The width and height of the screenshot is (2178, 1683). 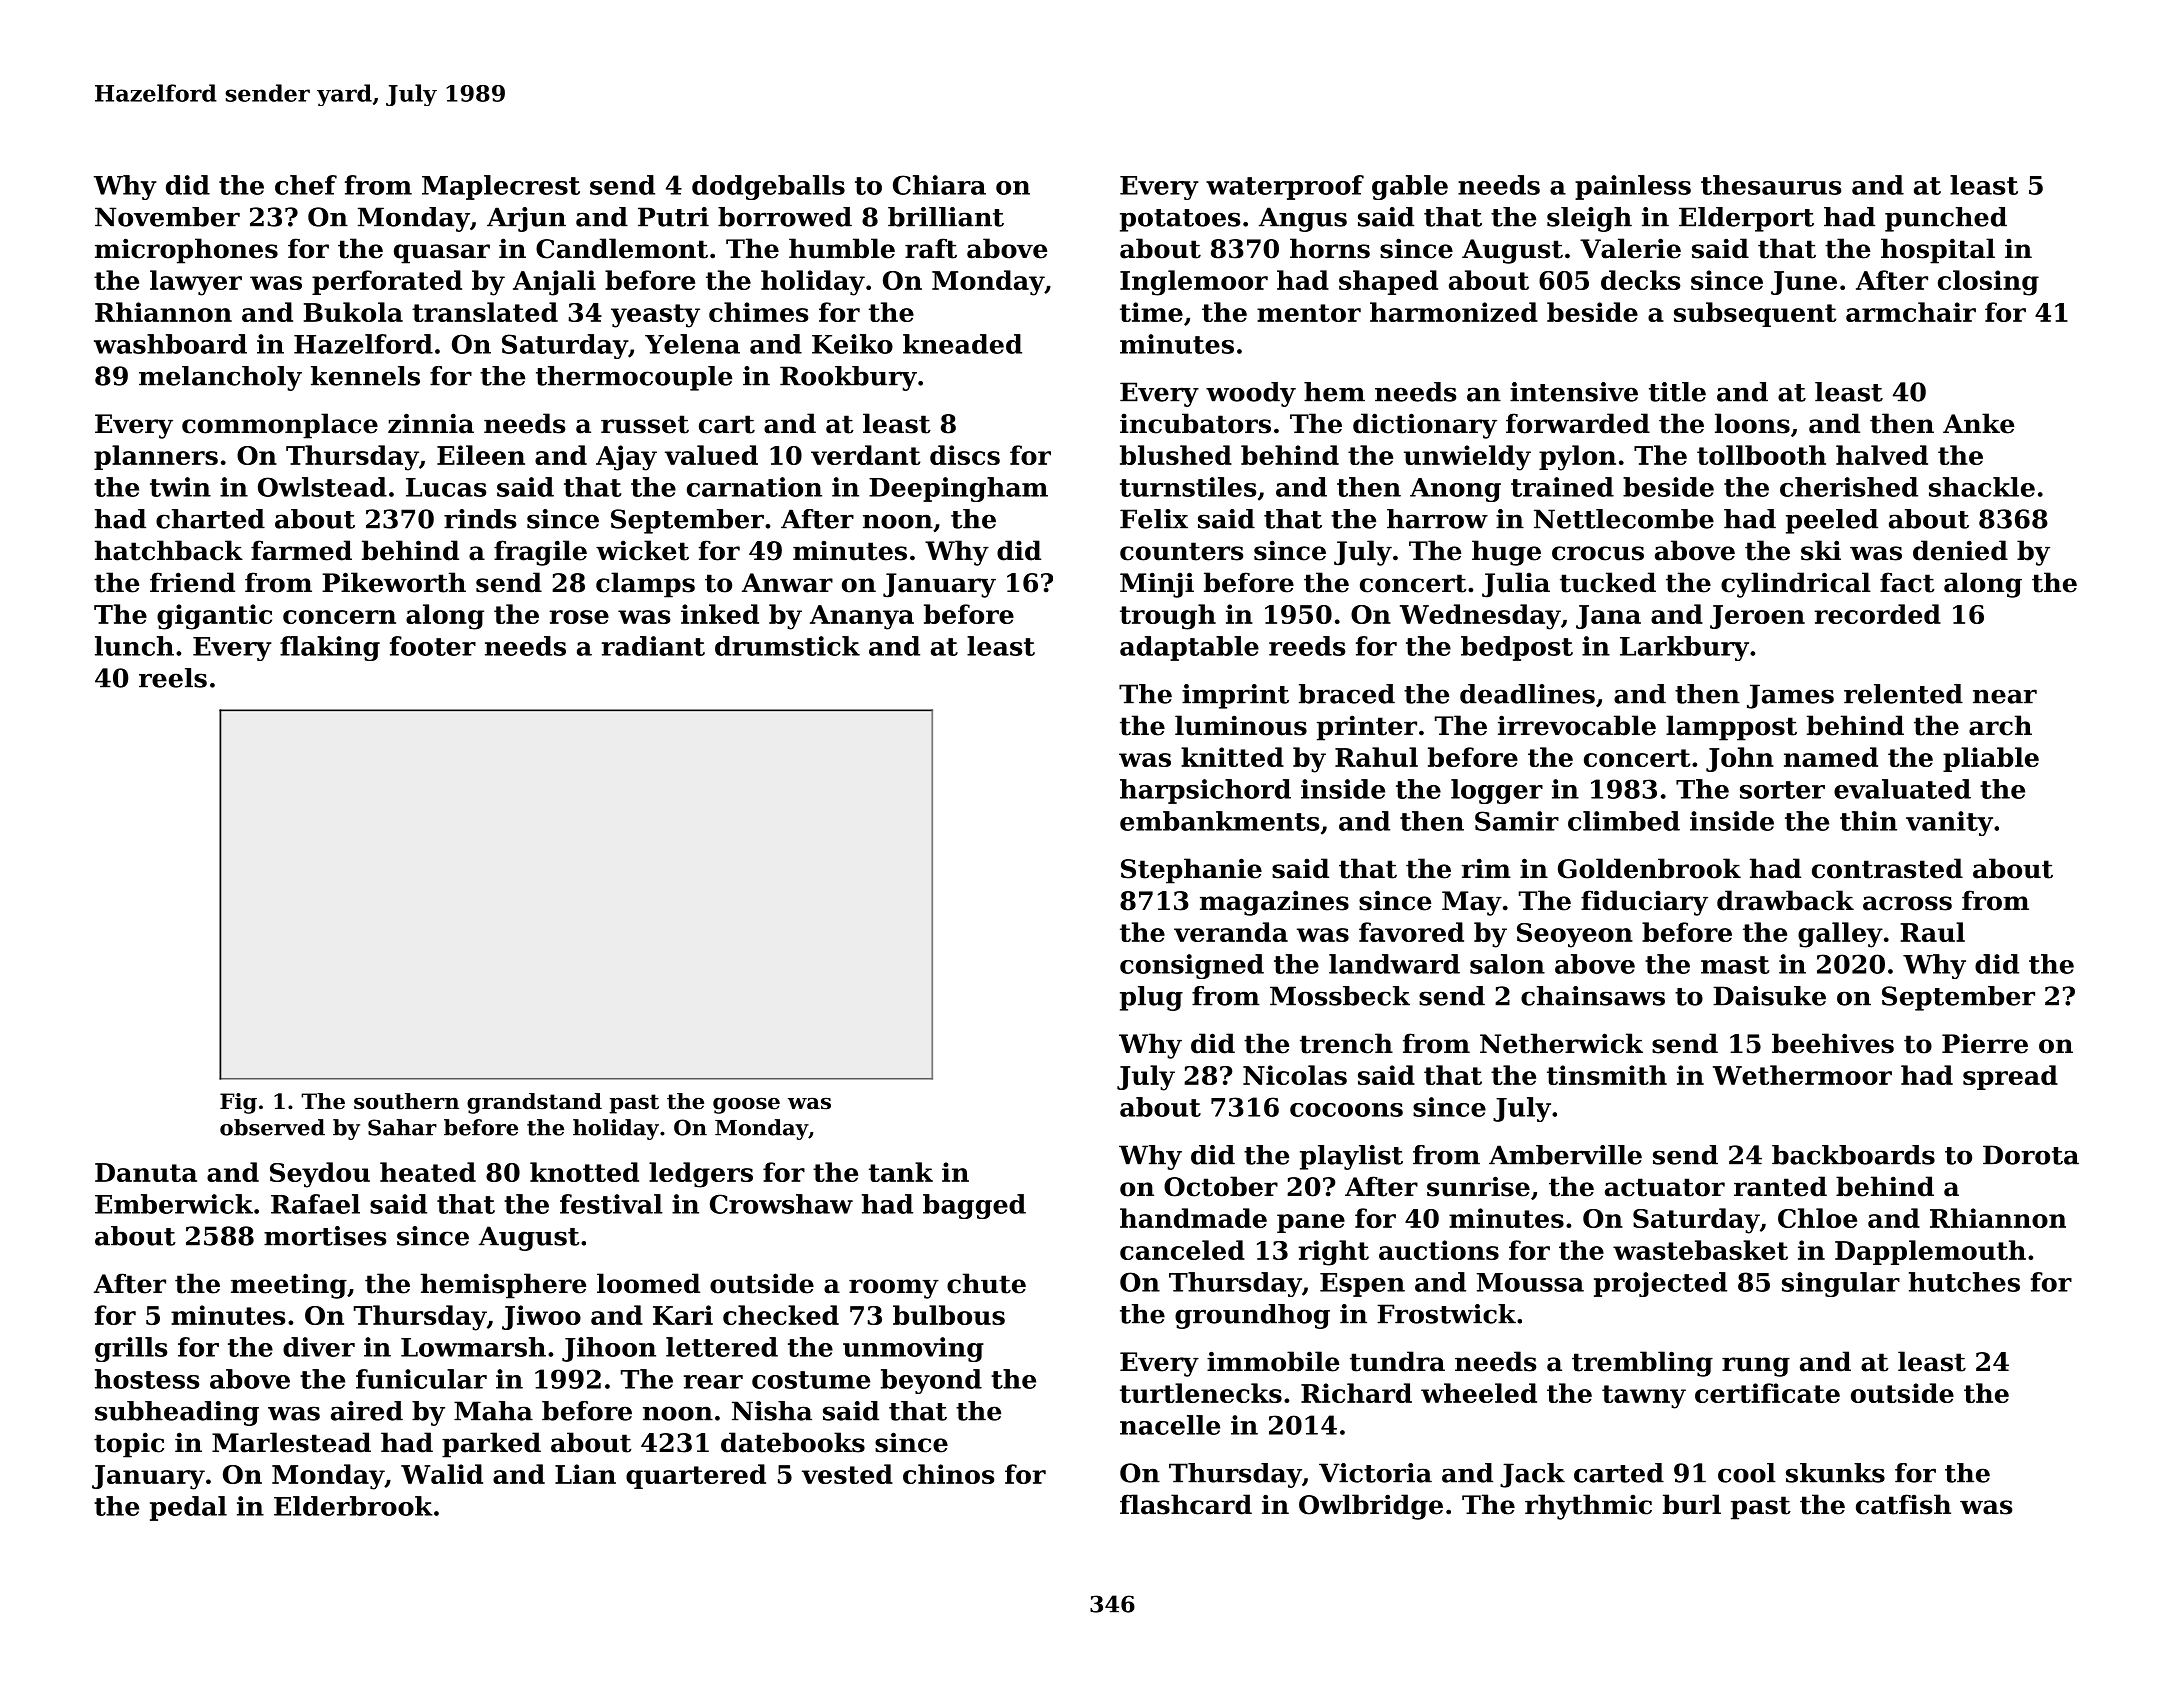 I want to click on painless, so click(x=1633, y=187).
